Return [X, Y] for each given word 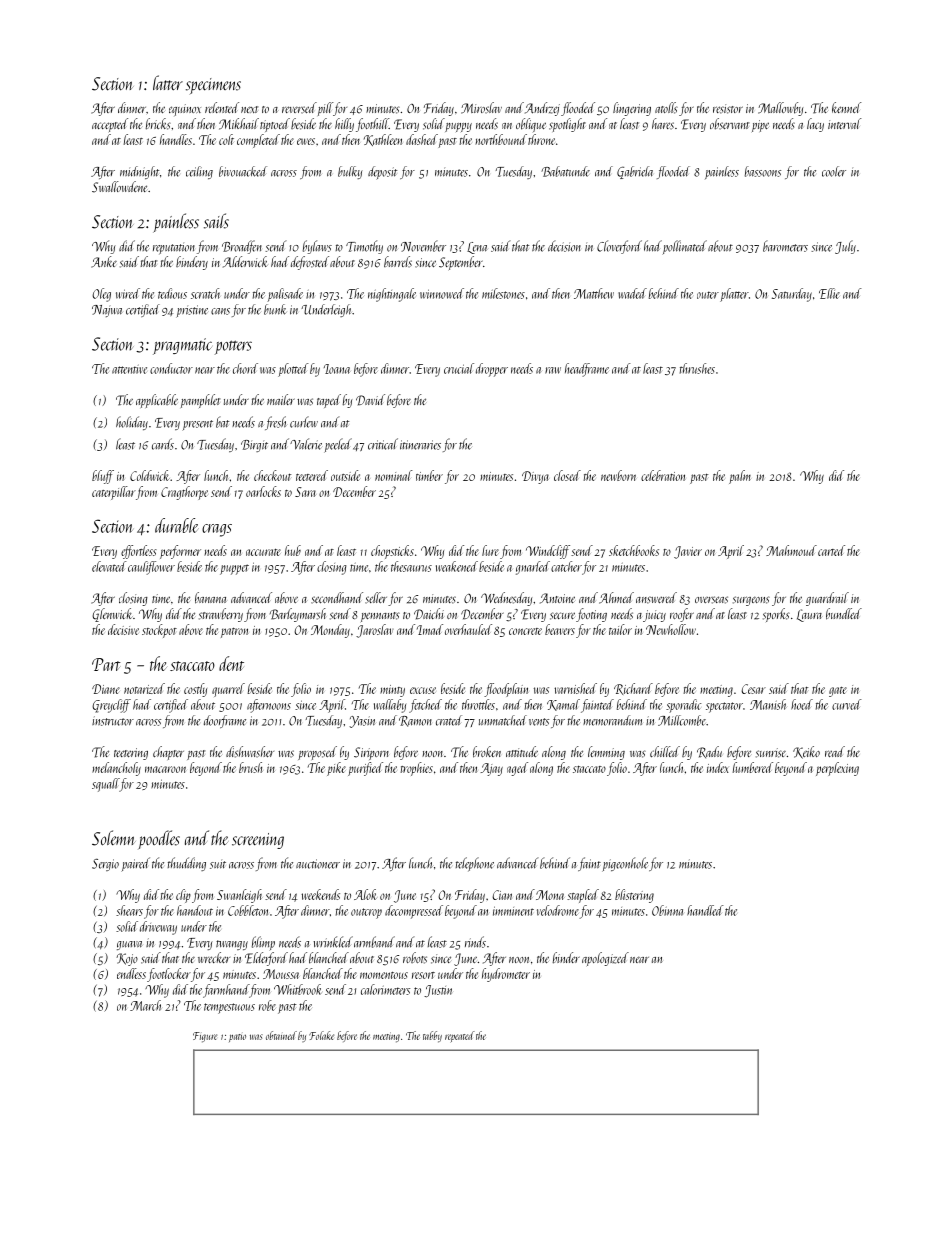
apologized [605, 959]
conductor [171, 368]
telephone [475, 864]
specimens [213, 86]
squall [106, 785]
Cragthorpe [184, 493]
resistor [728, 109]
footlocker [169, 975]
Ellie [829, 293]
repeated [460, 1036]
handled [705, 910]
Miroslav [481, 108]
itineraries [420, 445]
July [845, 247]
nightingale [392, 295]
